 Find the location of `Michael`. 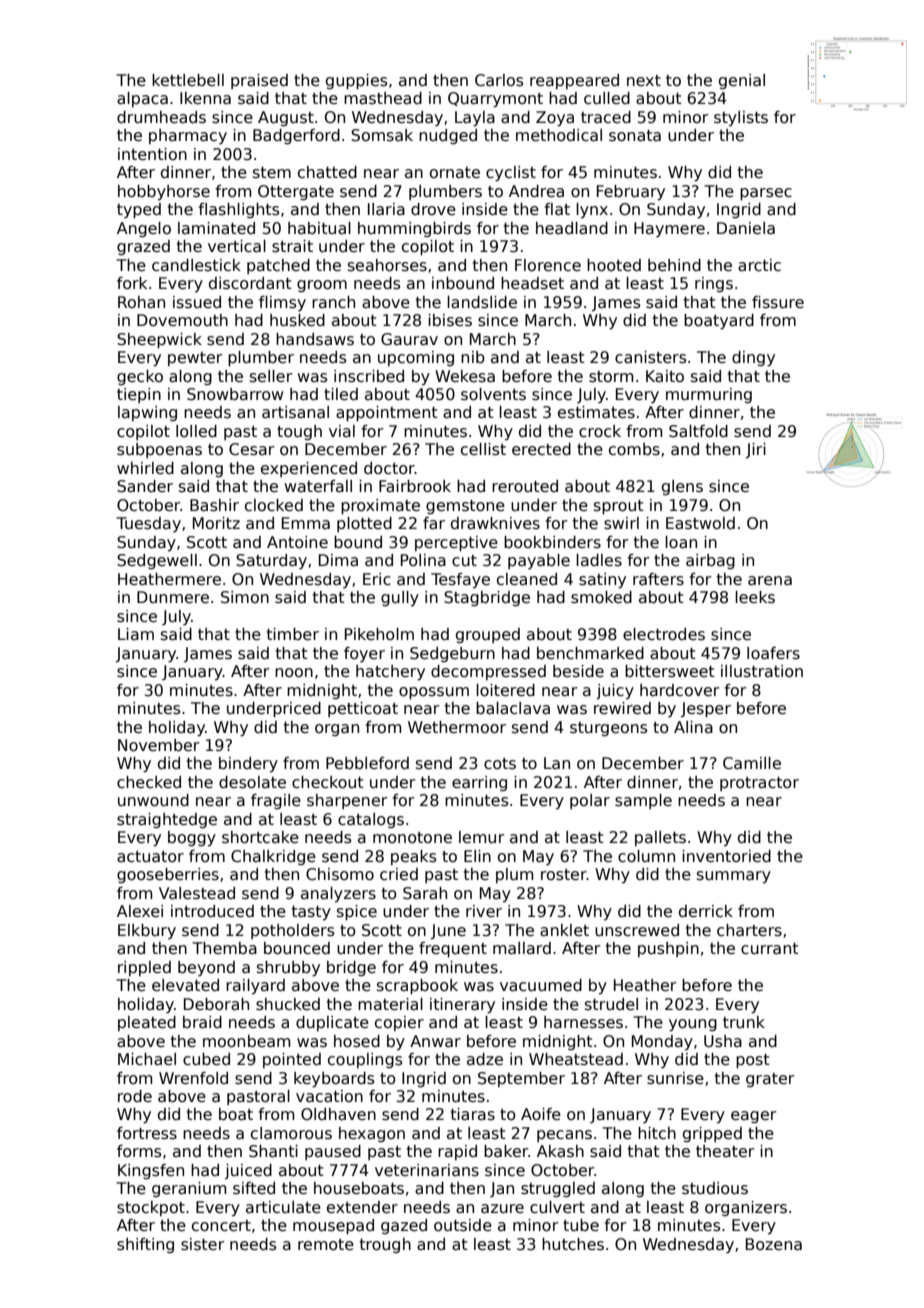

Michael is located at coordinates (147, 1059).
